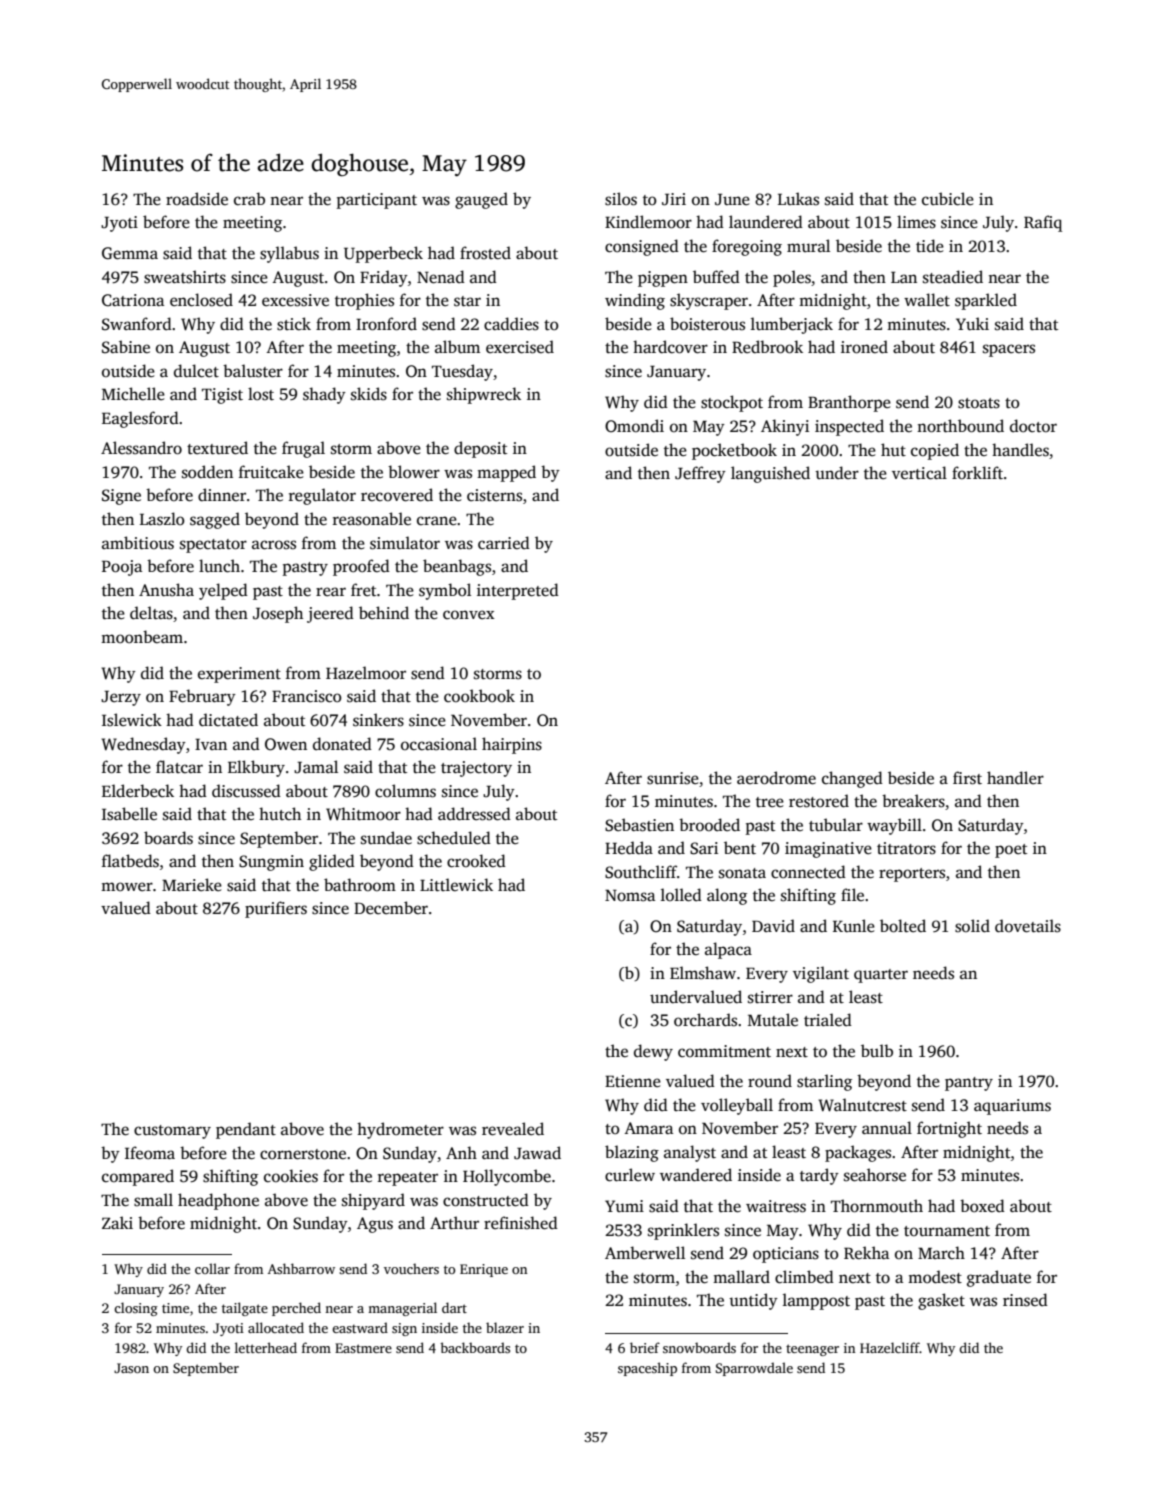 This screenshot has width=1168, height=1511. I want to click on caddies, so click(511, 324).
